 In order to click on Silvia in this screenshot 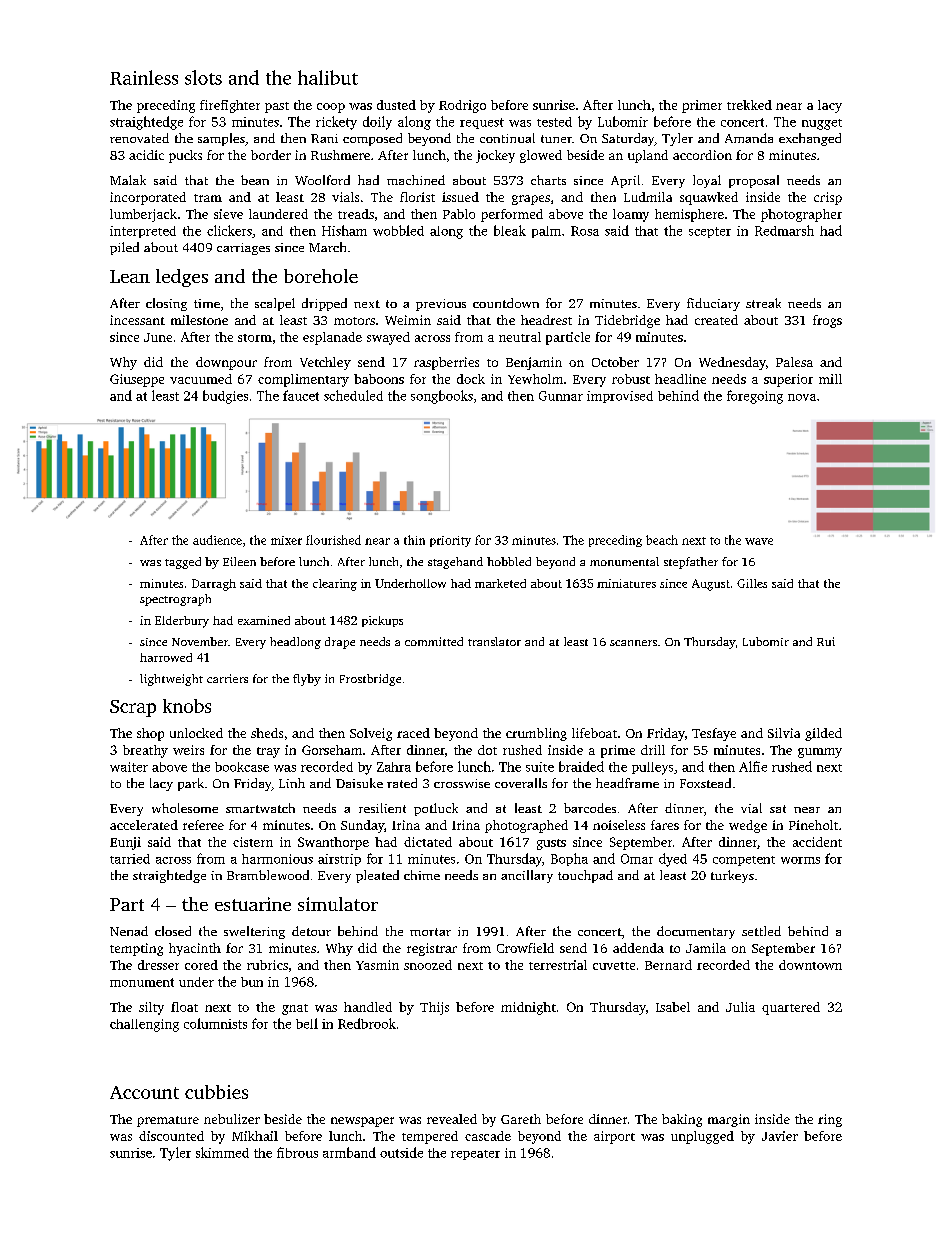, I will do `click(784, 733)`.
